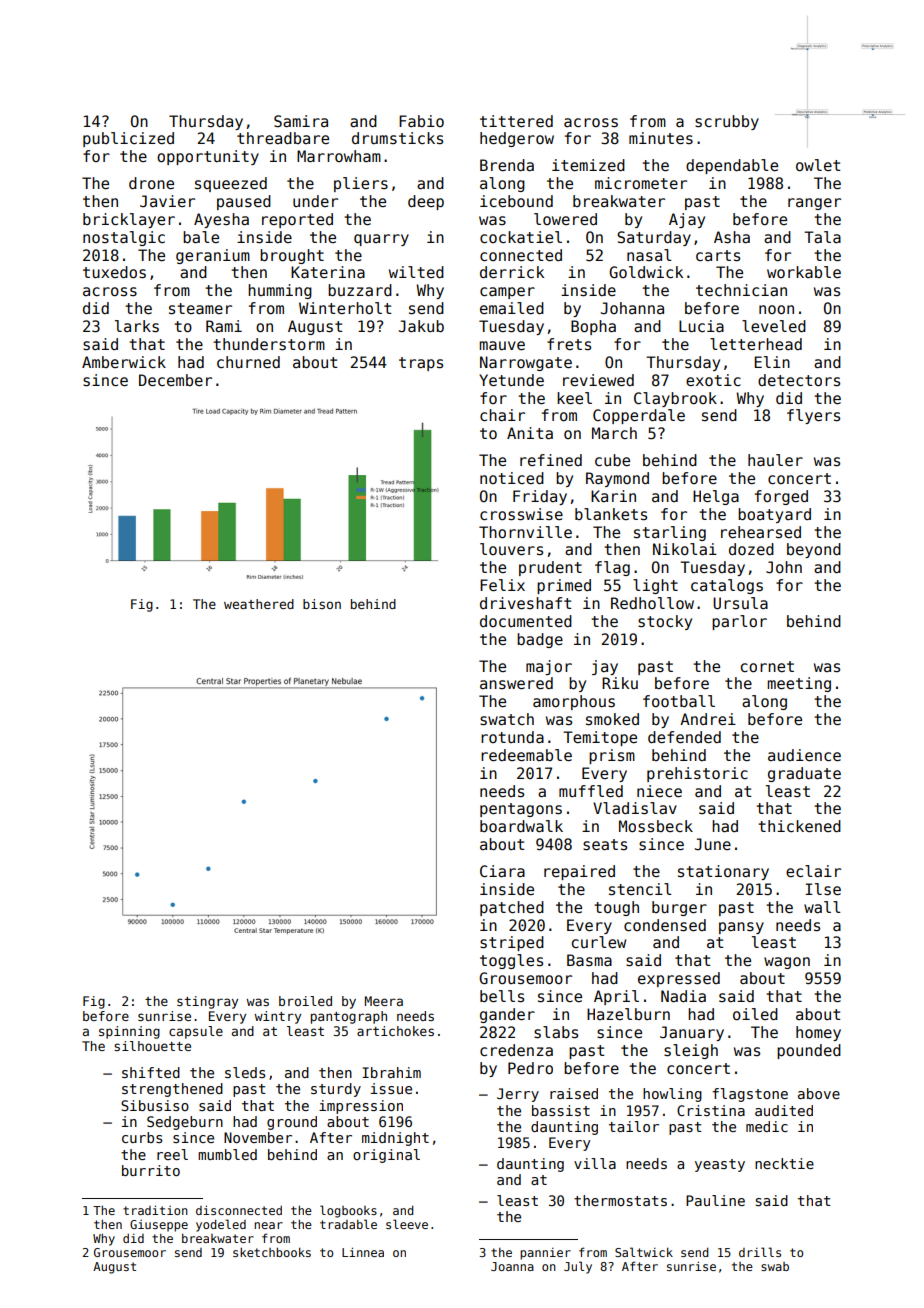 The image size is (924, 1308). I want to click on burrito, so click(151, 1170).
